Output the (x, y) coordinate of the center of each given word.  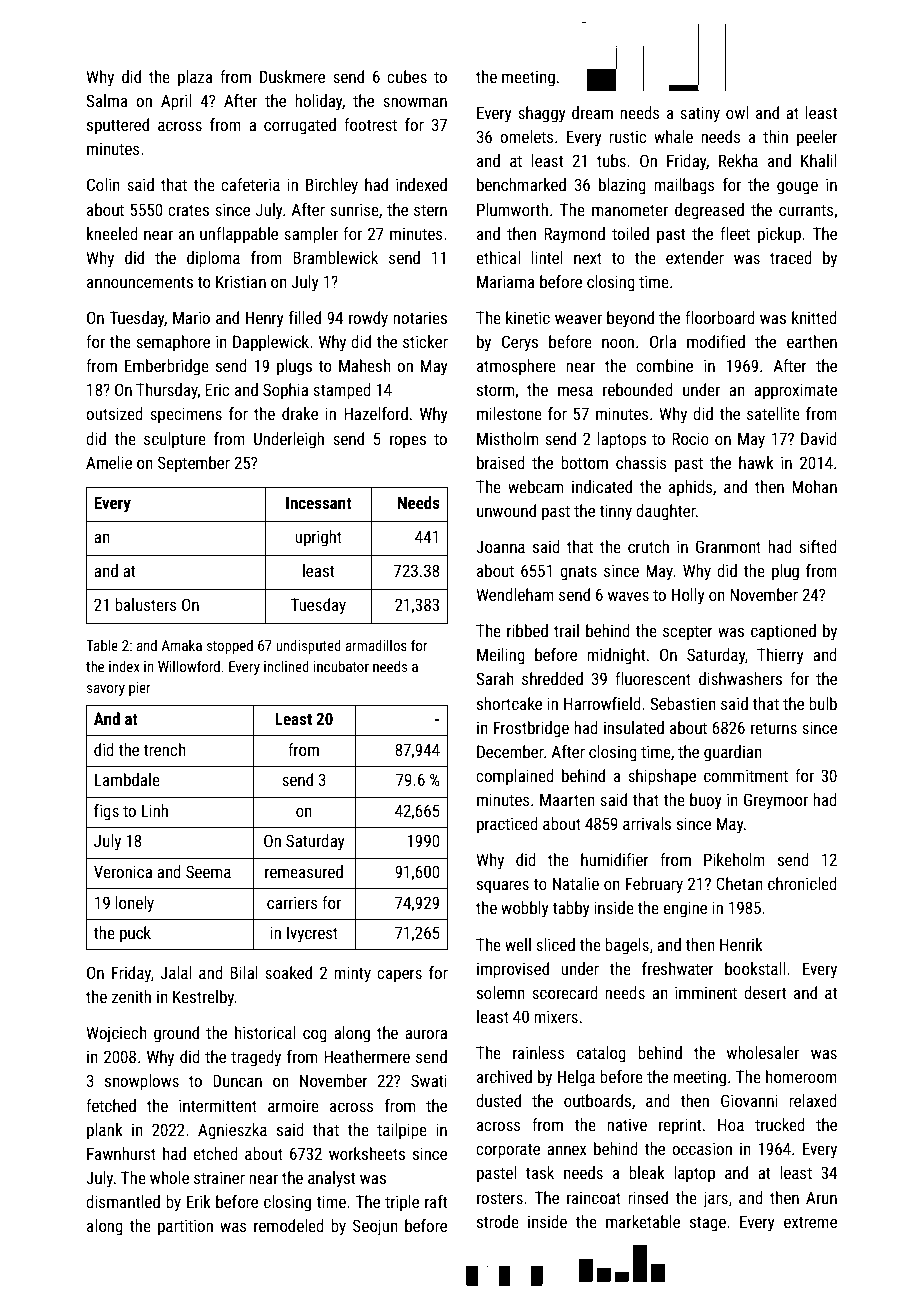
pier (140, 689)
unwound (506, 510)
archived (504, 1076)
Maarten (567, 799)
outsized (114, 413)
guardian (733, 753)
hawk (756, 462)
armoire (293, 1105)
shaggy (542, 114)
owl (737, 112)
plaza (195, 78)
